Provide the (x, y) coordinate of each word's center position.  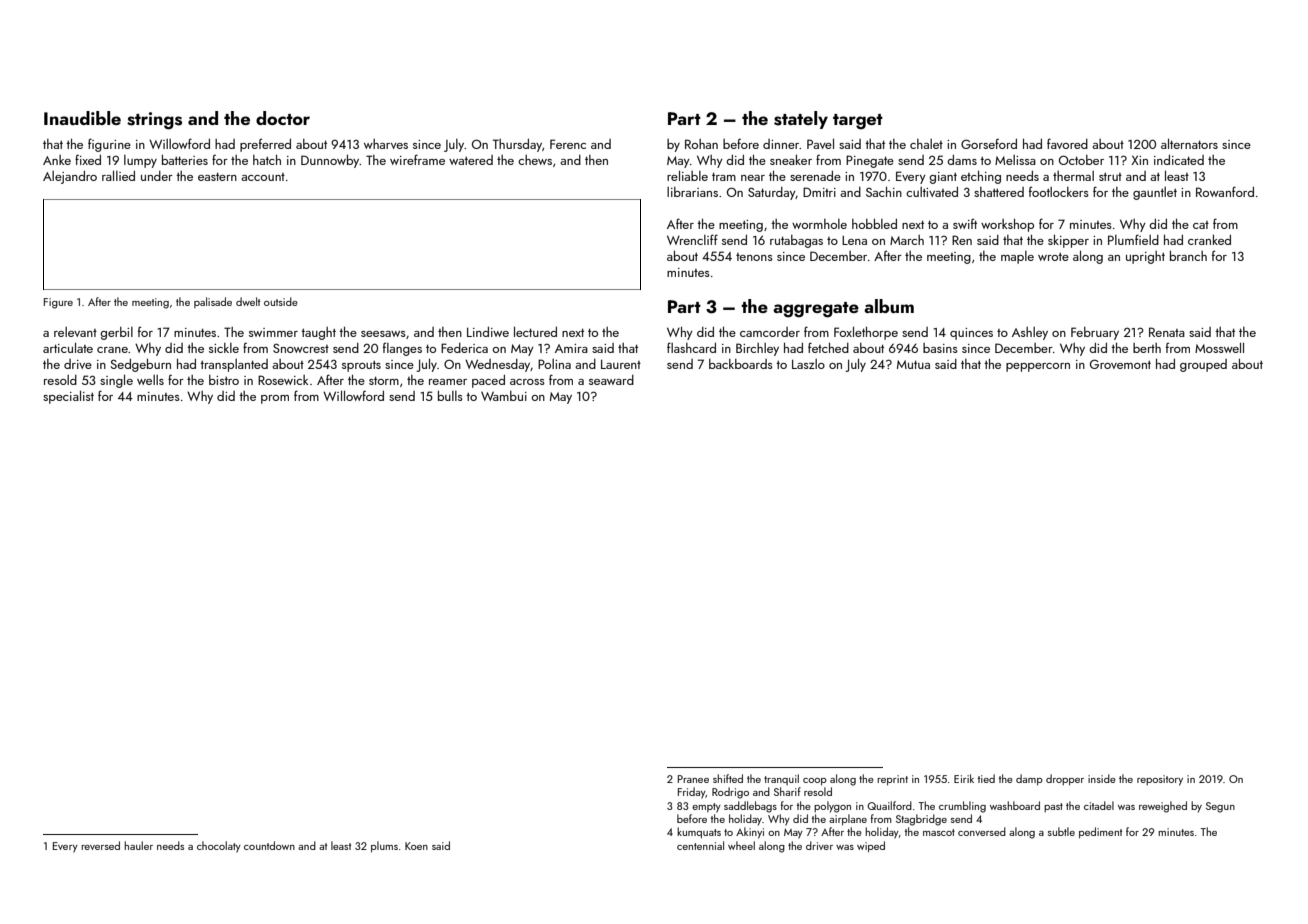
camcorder (770, 332)
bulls (450, 396)
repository (1160, 780)
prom (275, 399)
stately (801, 120)
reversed (100, 845)
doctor (283, 118)
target (858, 122)
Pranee (693, 779)
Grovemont (1120, 364)
